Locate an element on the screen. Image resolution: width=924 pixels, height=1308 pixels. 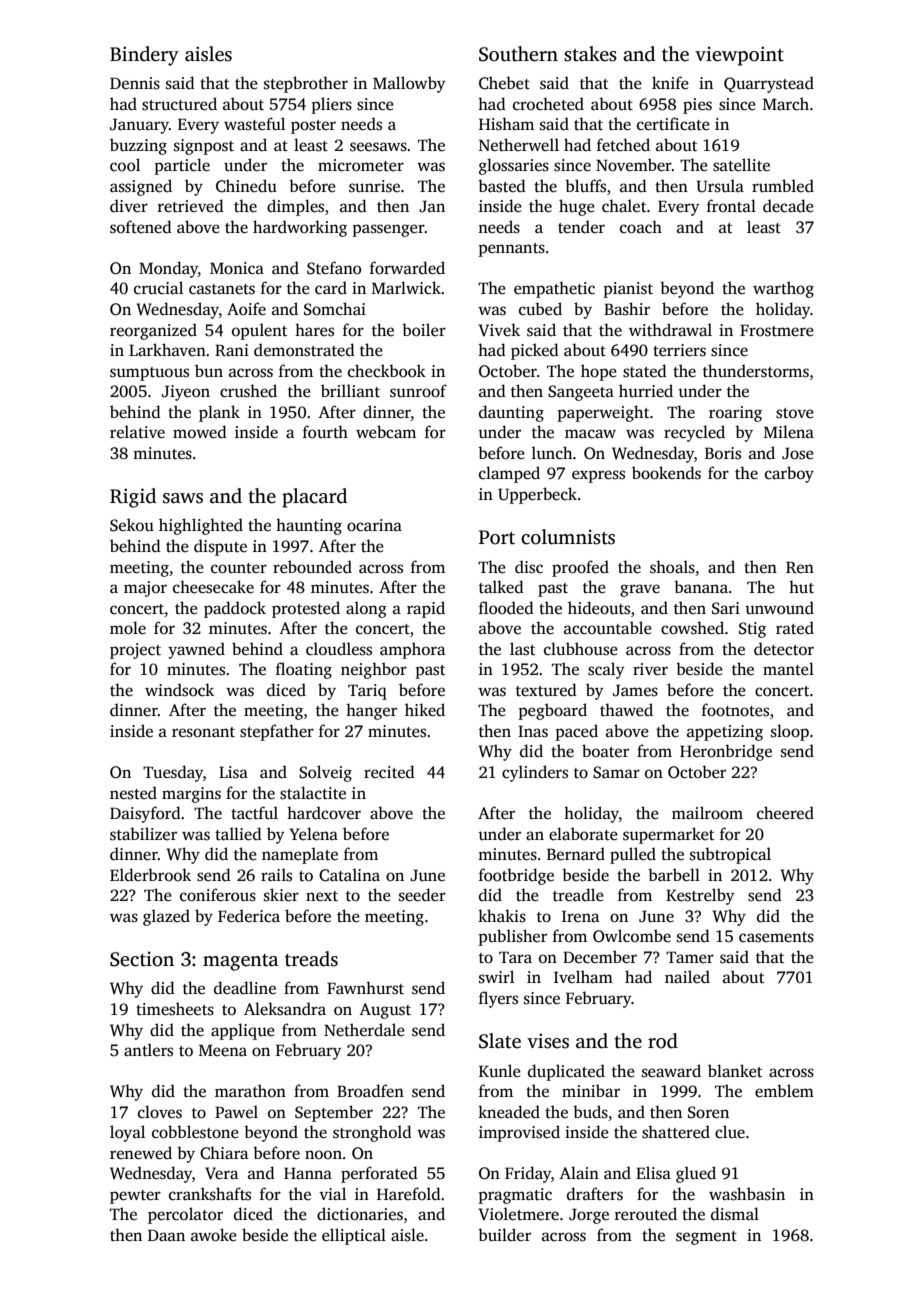
banana is located at coordinates (701, 586).
